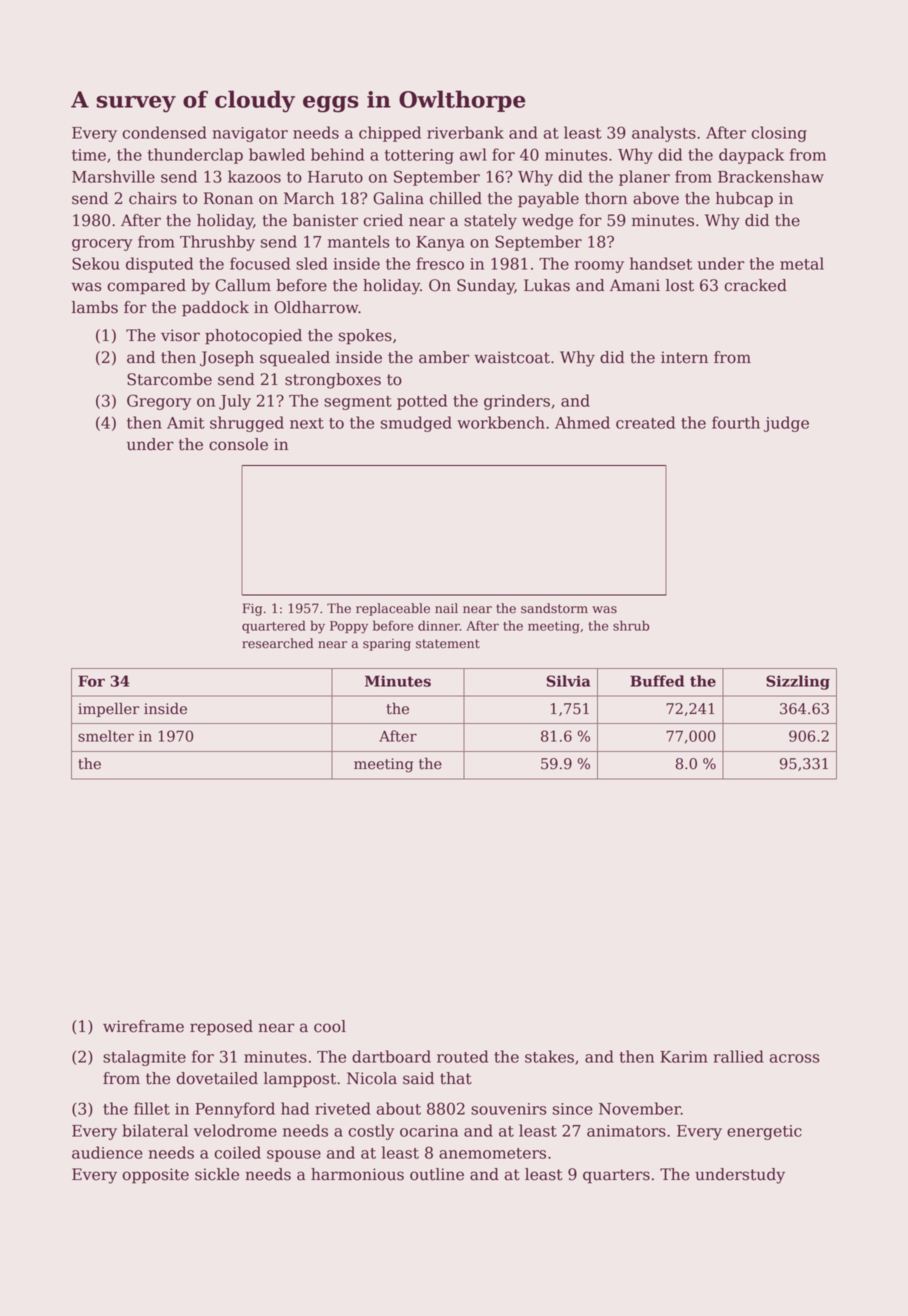 This document has height=1316, width=908. I want to click on sickle, so click(217, 1174).
